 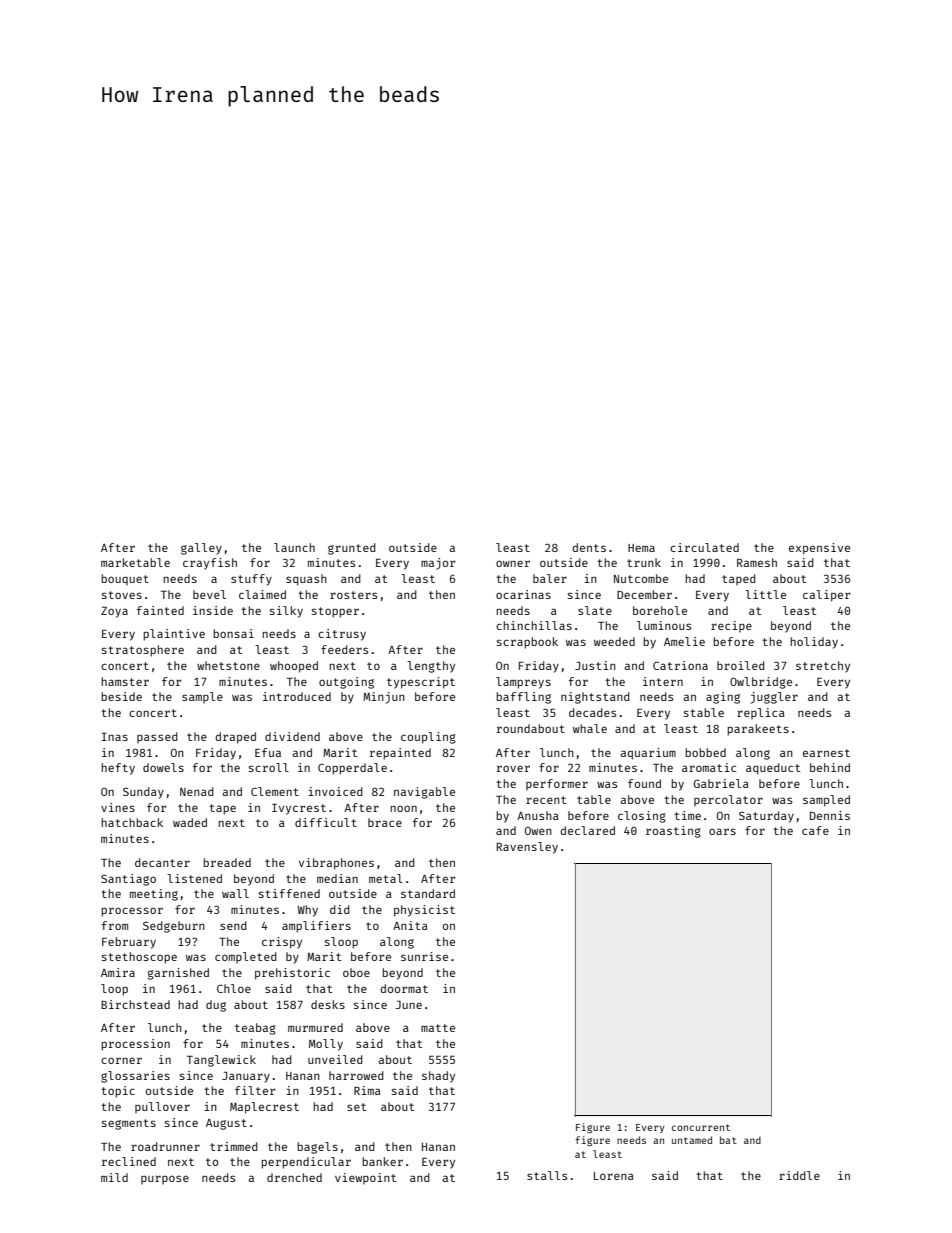 What do you see at coordinates (201, 549) in the screenshot?
I see `galley` at bounding box center [201, 549].
